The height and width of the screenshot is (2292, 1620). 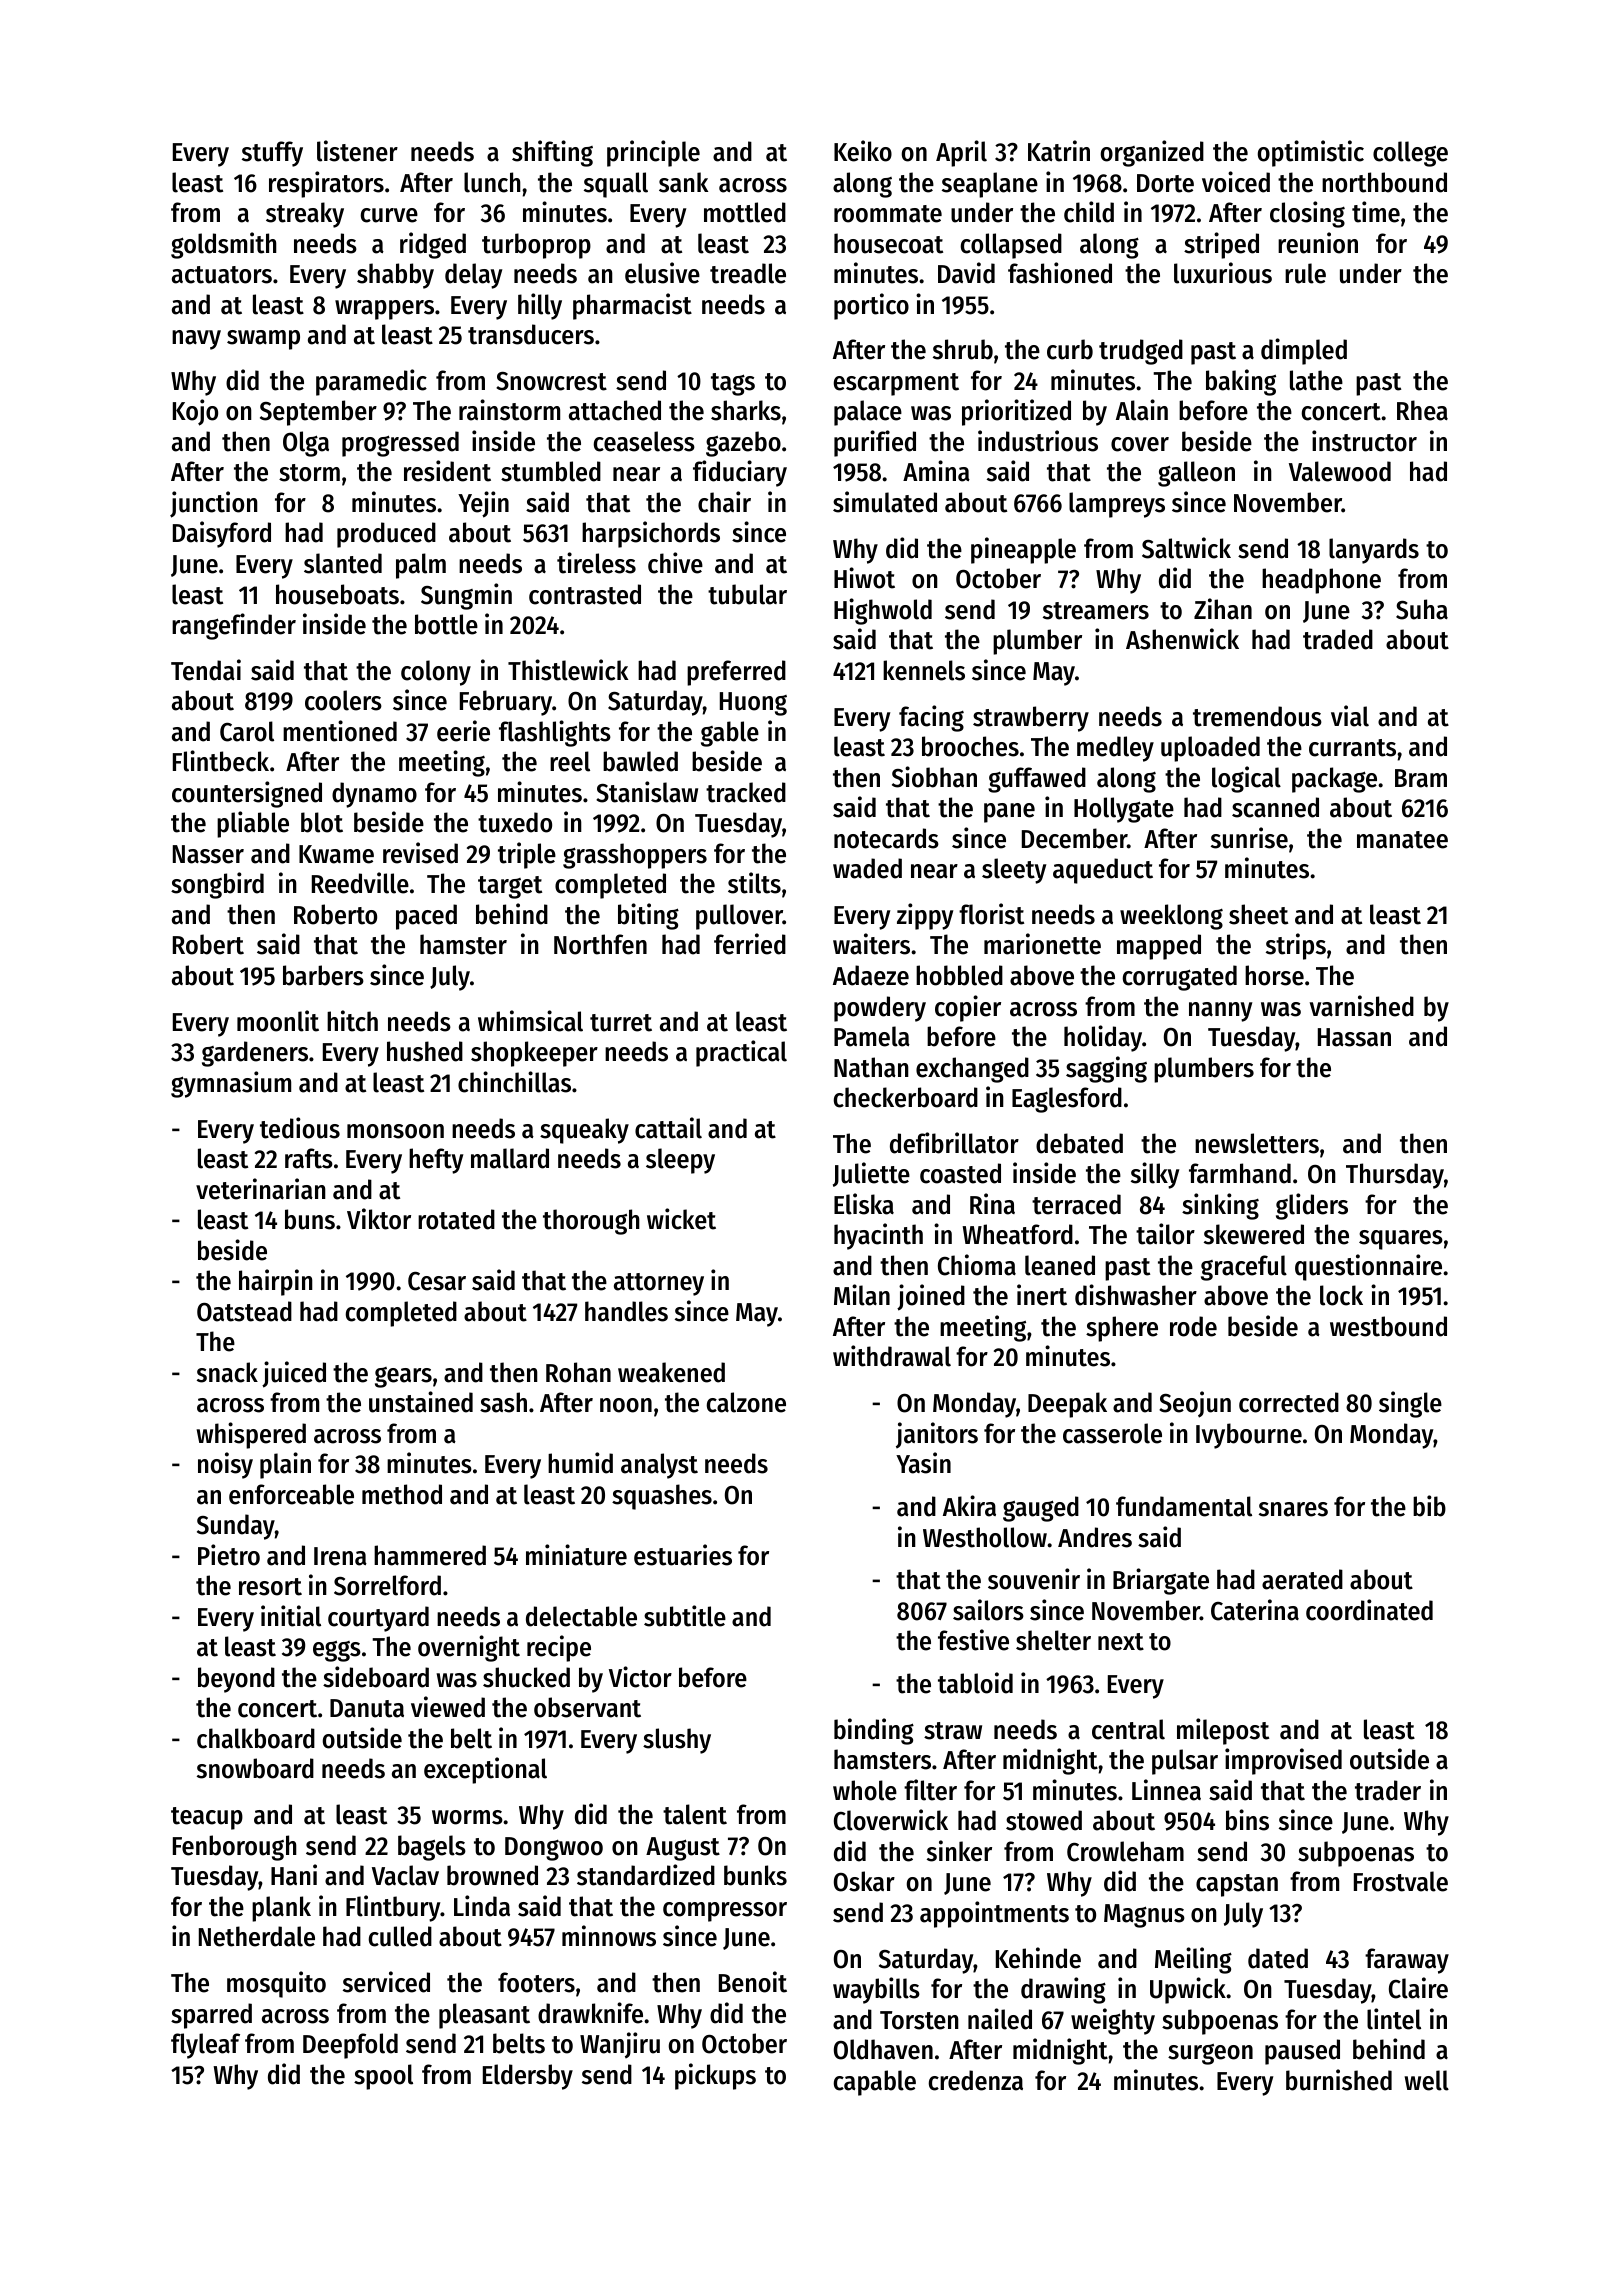 What do you see at coordinates (685, 1616) in the screenshot?
I see `subtitle` at bounding box center [685, 1616].
